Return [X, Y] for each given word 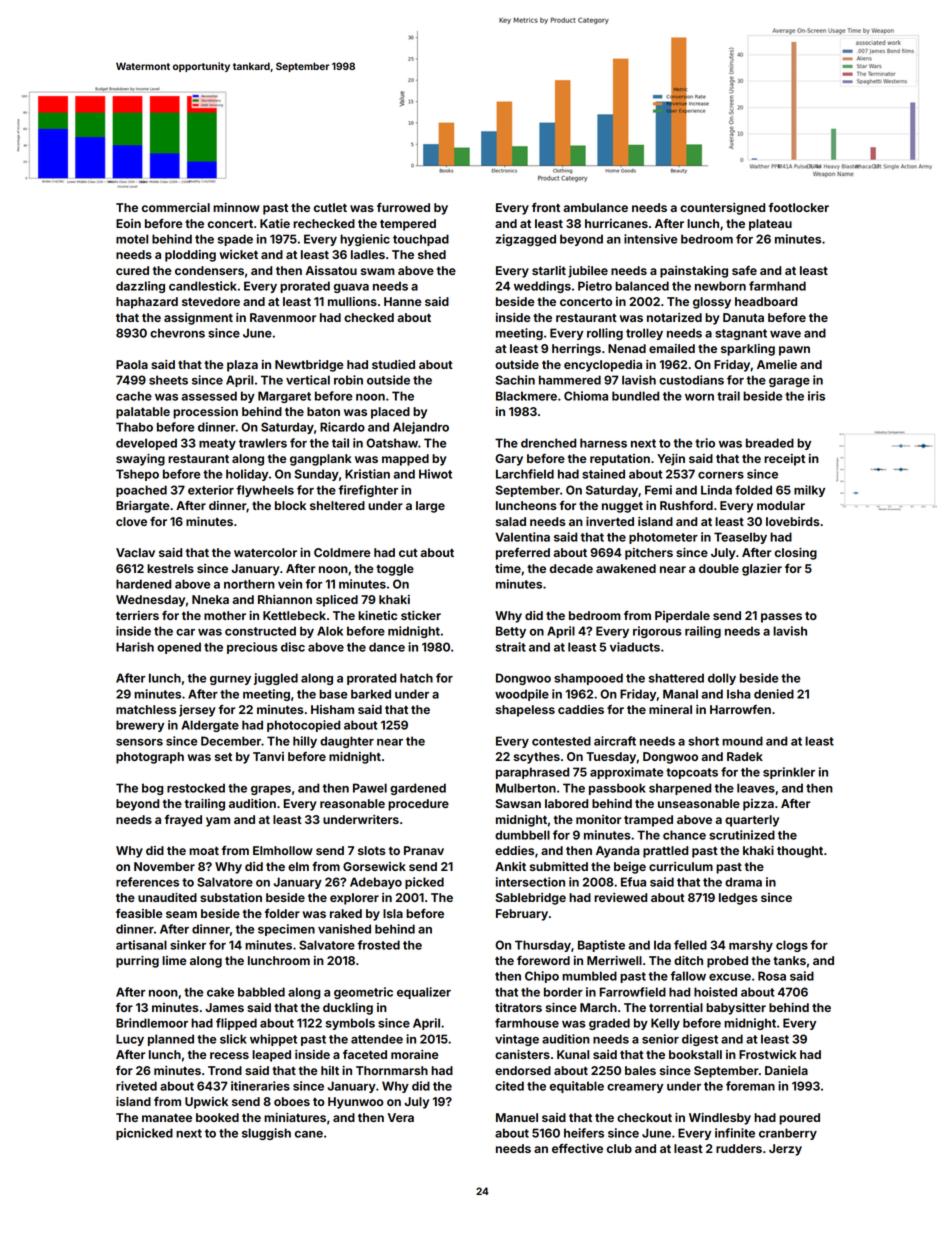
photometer [663, 538]
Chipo [542, 977]
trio [705, 443]
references [147, 882]
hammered [570, 380]
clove [131, 521]
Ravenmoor [283, 317]
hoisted [715, 992]
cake [220, 992]
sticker [421, 615]
